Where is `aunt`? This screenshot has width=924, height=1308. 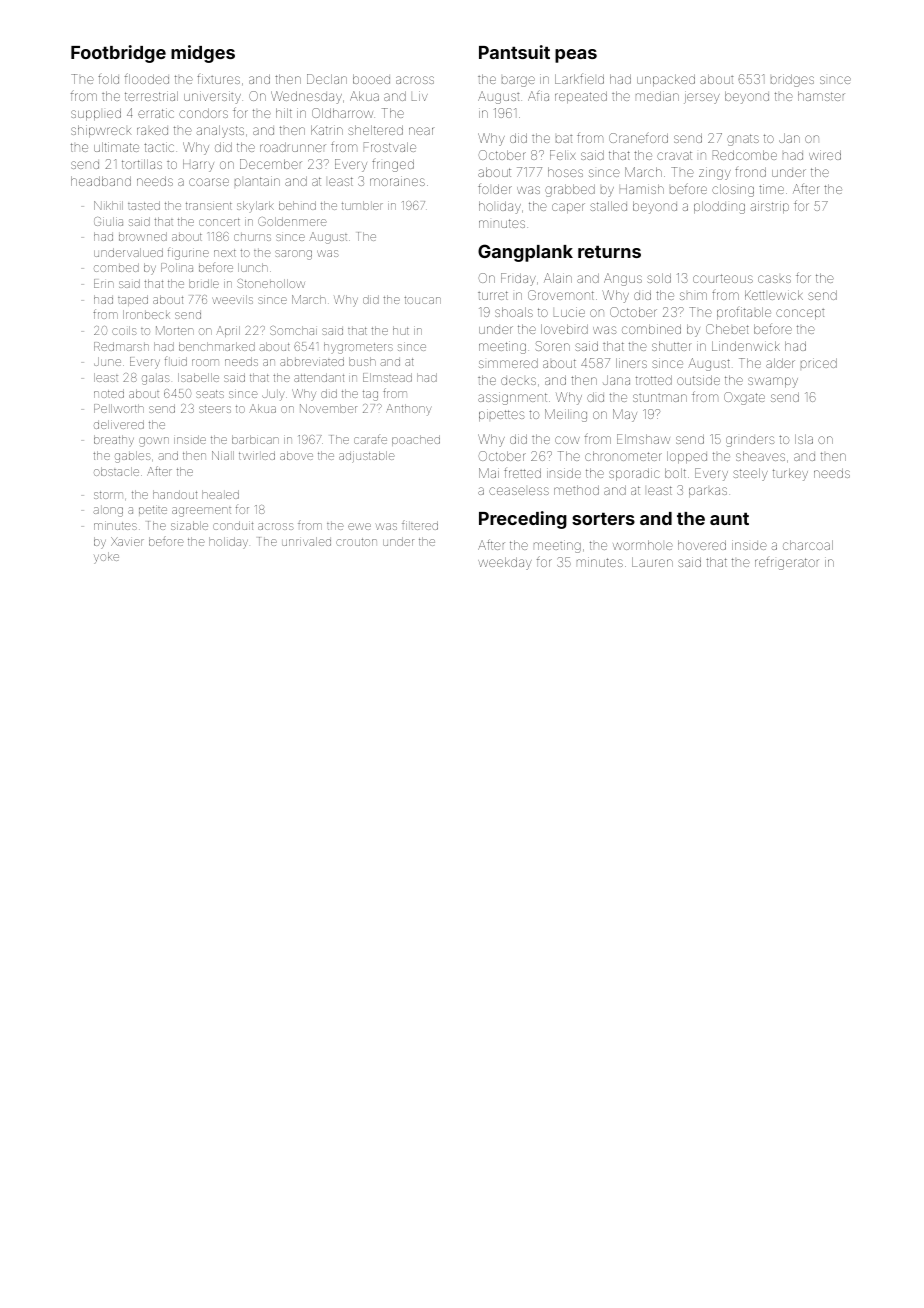 aunt is located at coordinates (729, 519).
